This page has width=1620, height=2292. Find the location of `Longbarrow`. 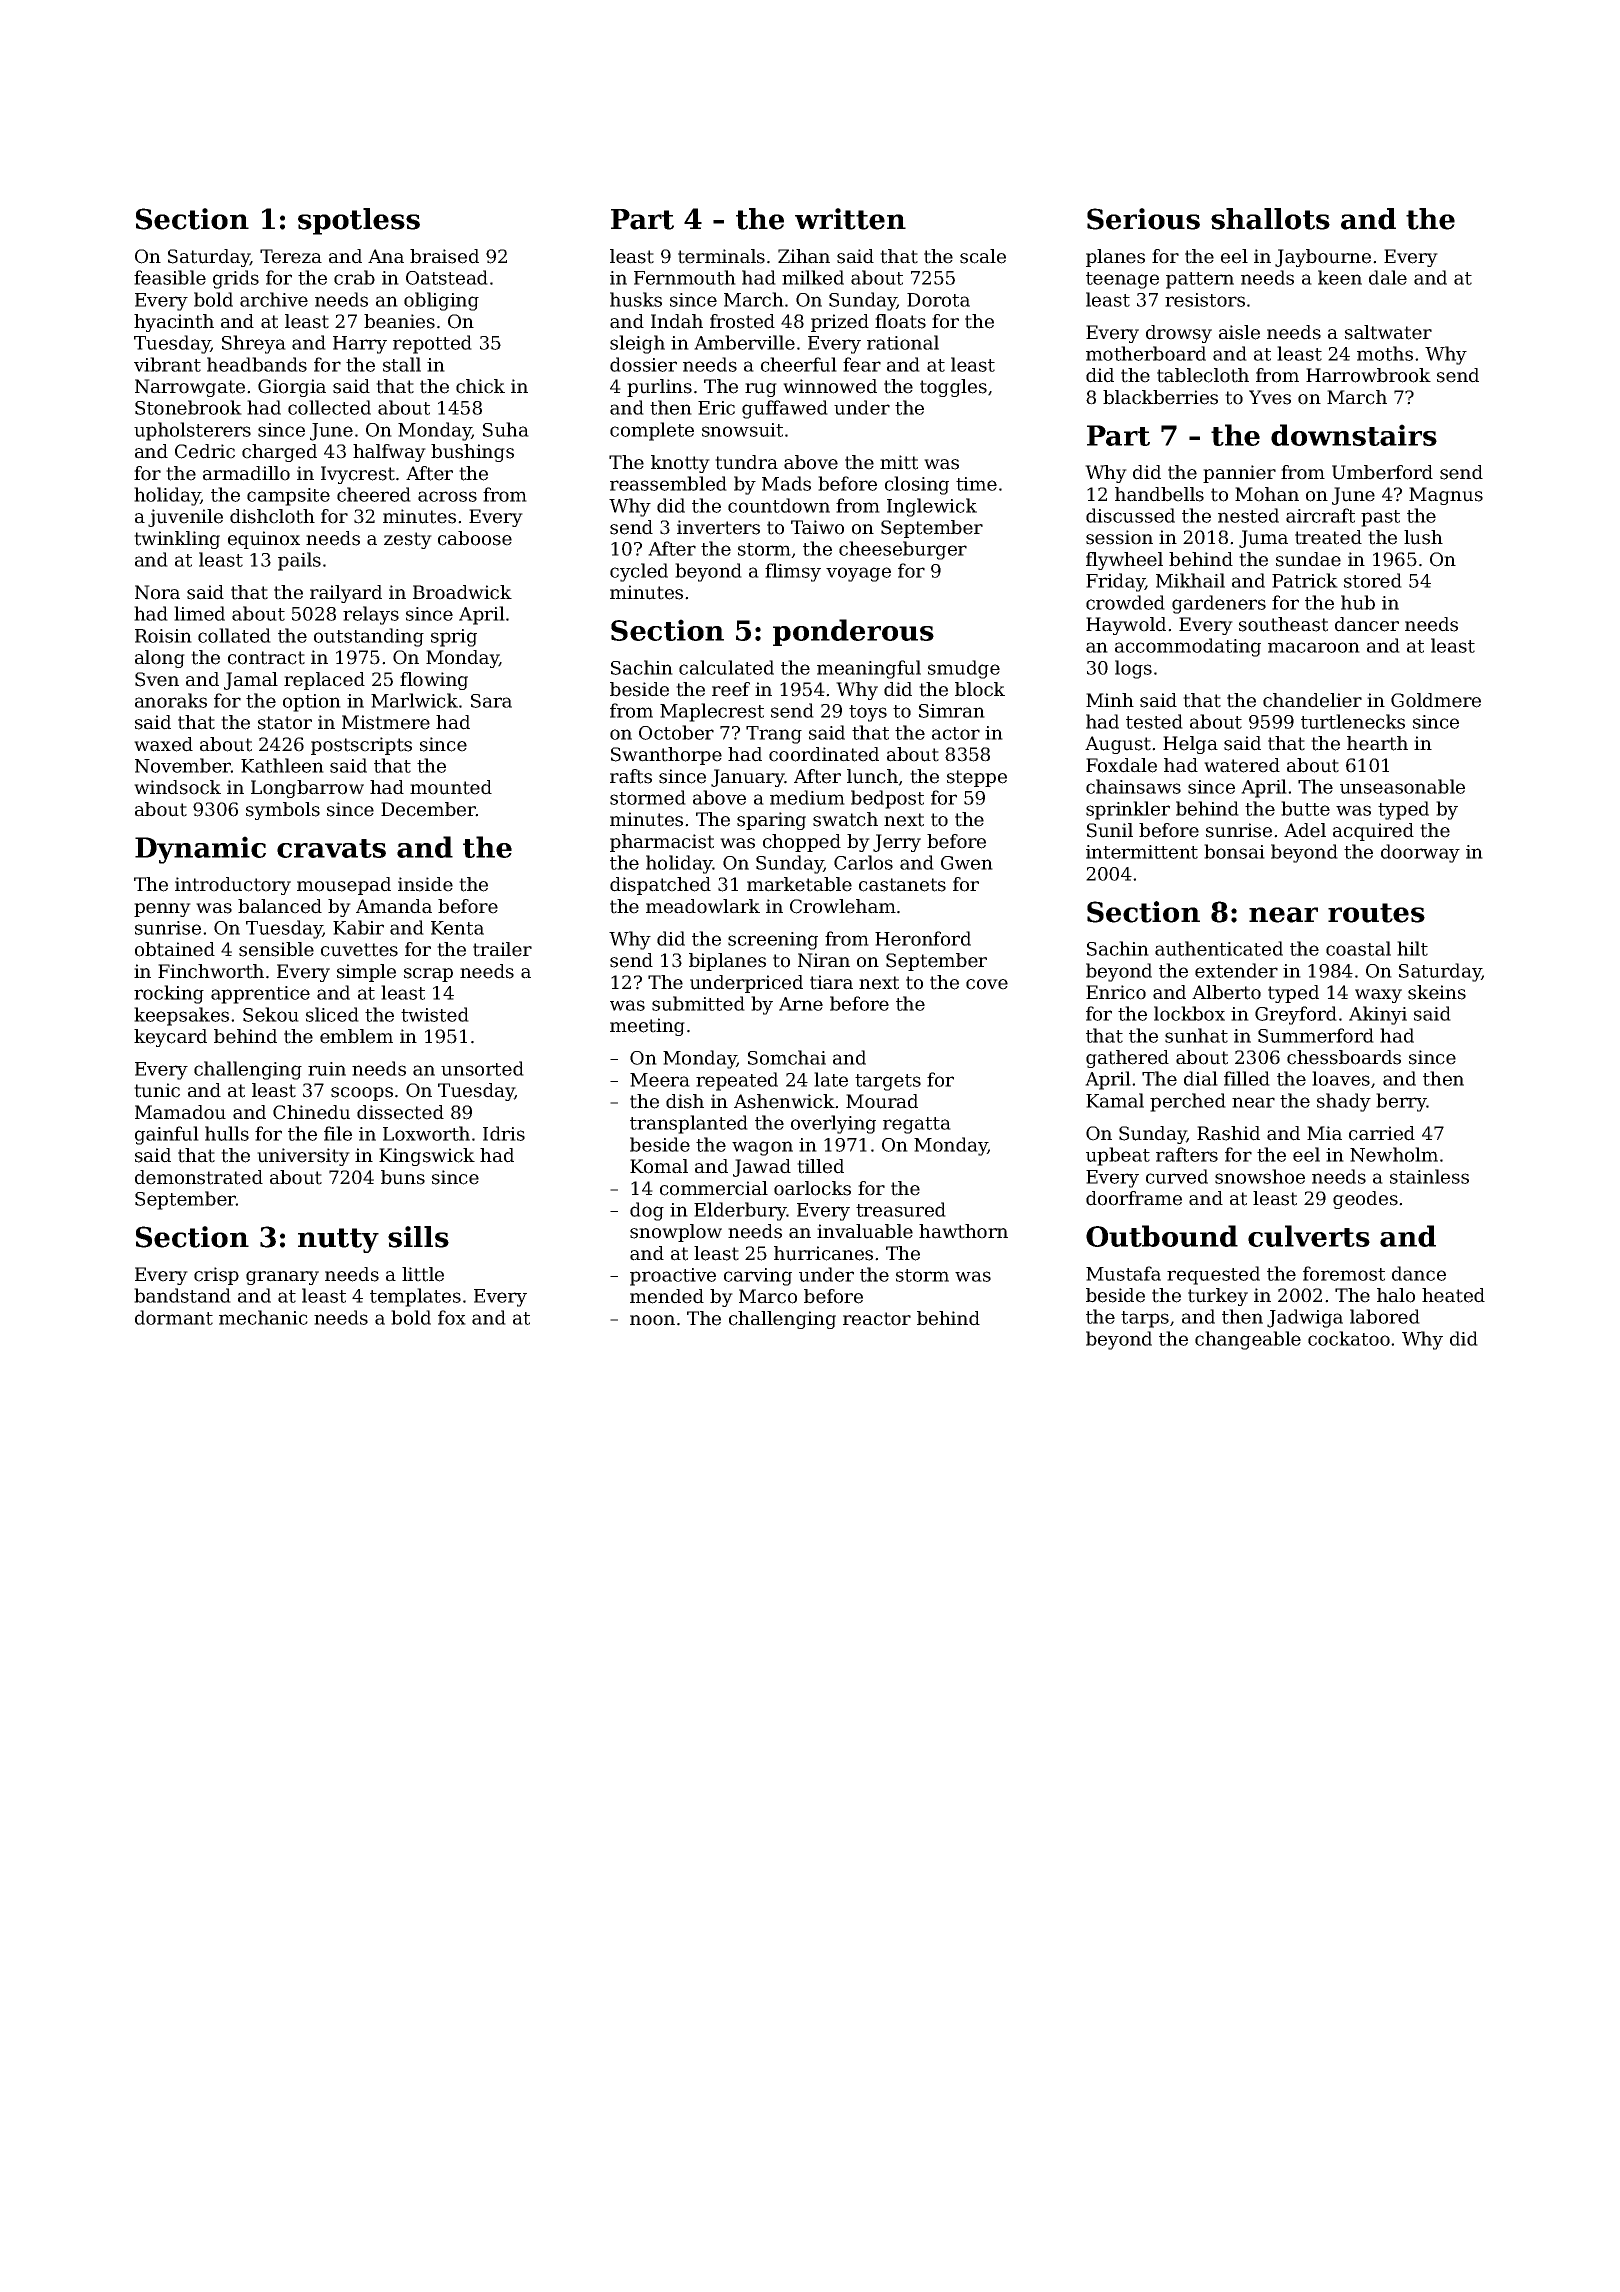

Longbarrow is located at coordinates (307, 789).
